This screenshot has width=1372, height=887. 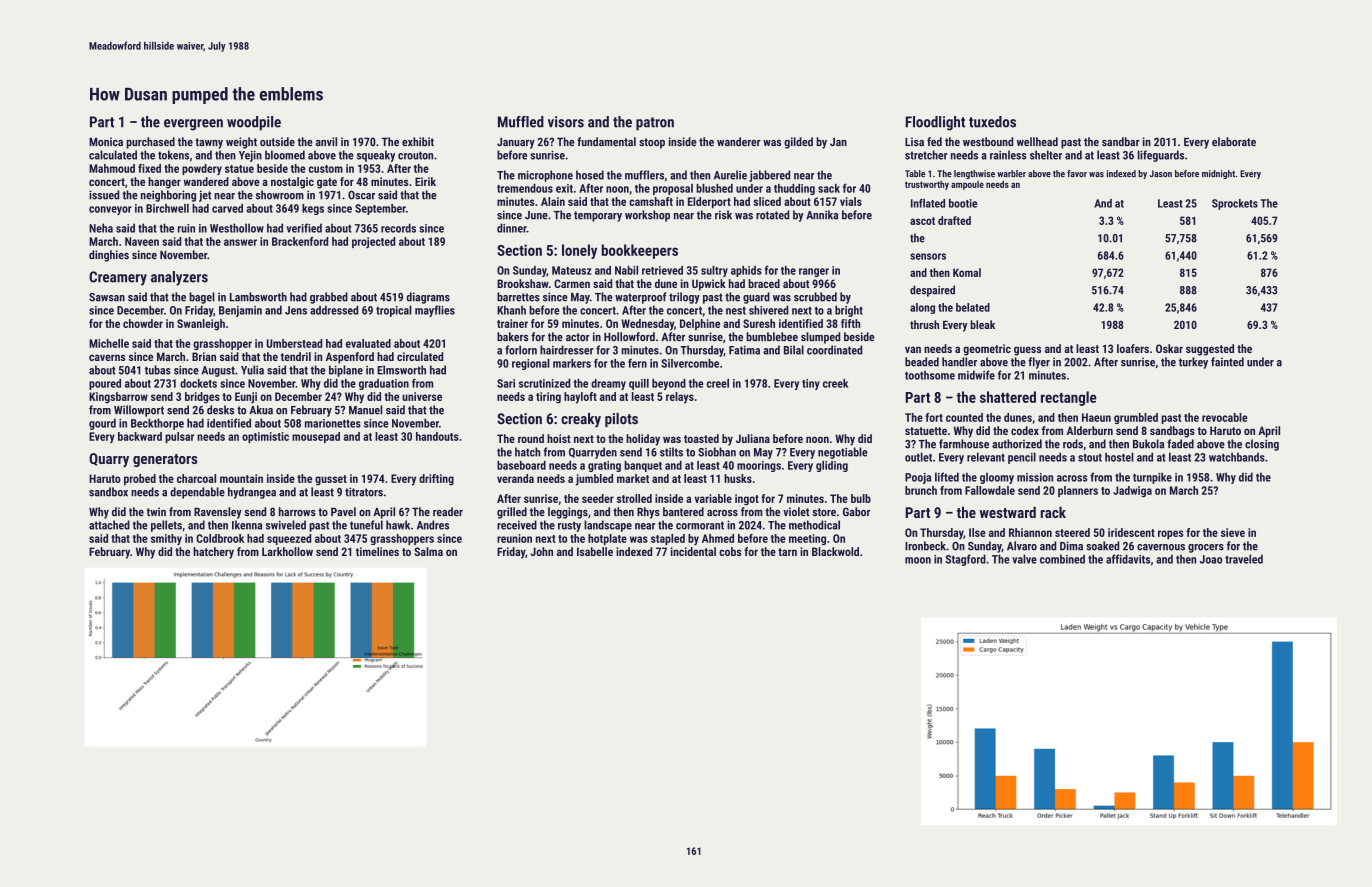 What do you see at coordinates (277, 141) in the screenshot?
I see `outside` at bounding box center [277, 141].
